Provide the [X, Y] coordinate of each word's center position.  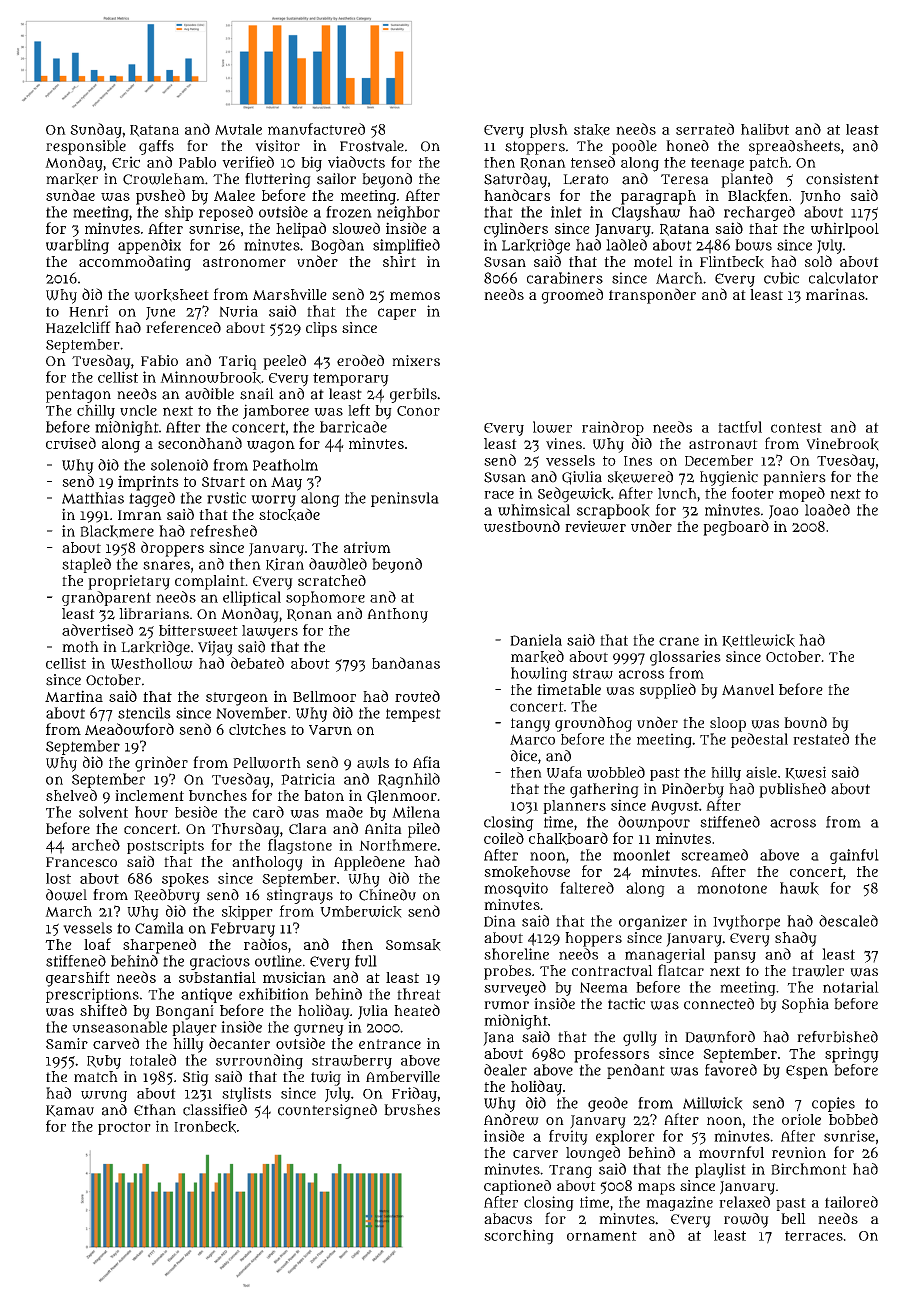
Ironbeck [205, 1127]
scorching [519, 1237]
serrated [705, 129]
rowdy [746, 1220]
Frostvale [372, 146]
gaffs [156, 147]
